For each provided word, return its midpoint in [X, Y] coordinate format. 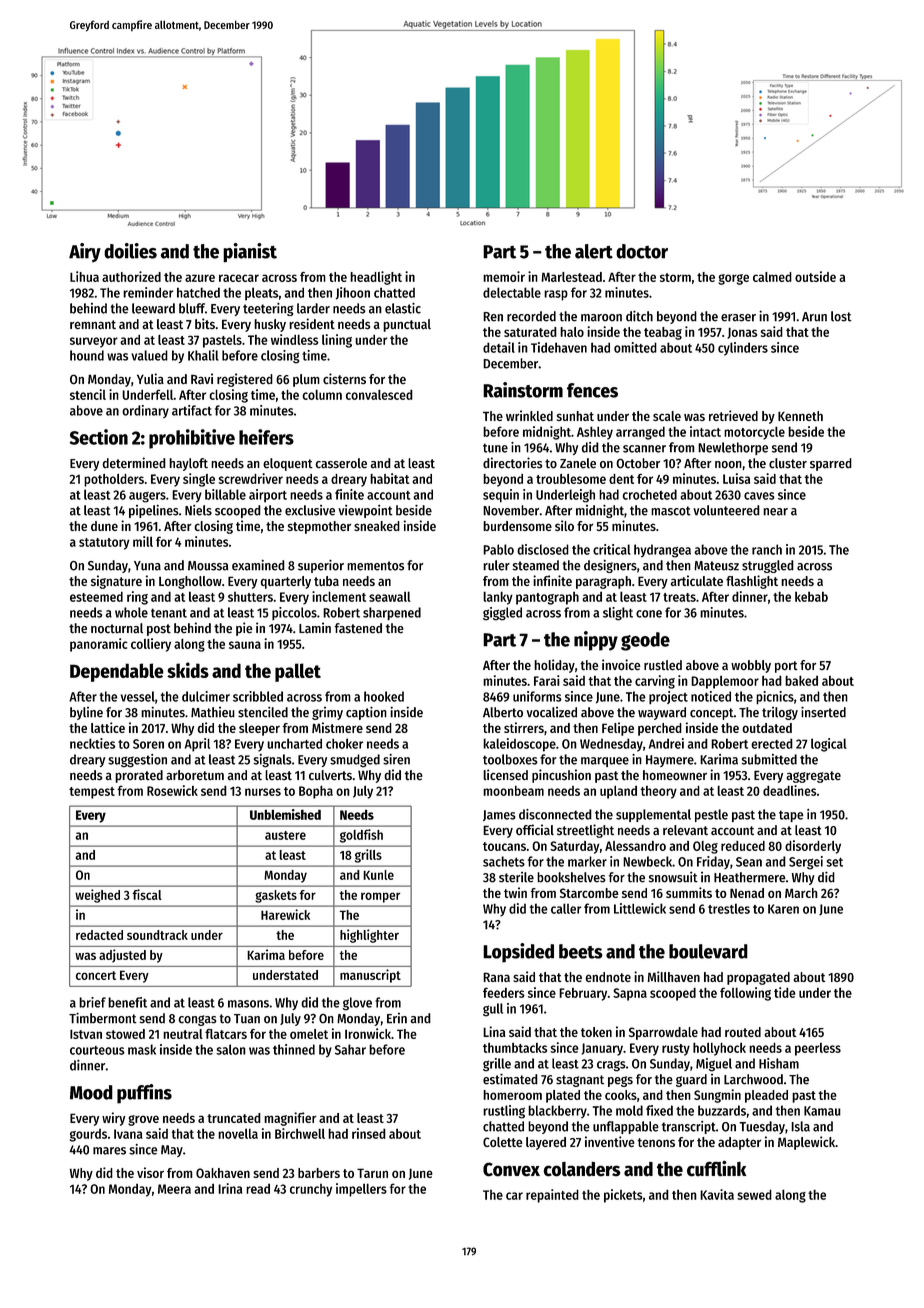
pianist [250, 253]
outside [815, 276]
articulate [697, 580]
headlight [376, 278]
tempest [92, 793]
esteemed [96, 596]
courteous [97, 1050]
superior [321, 566]
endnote [608, 977]
